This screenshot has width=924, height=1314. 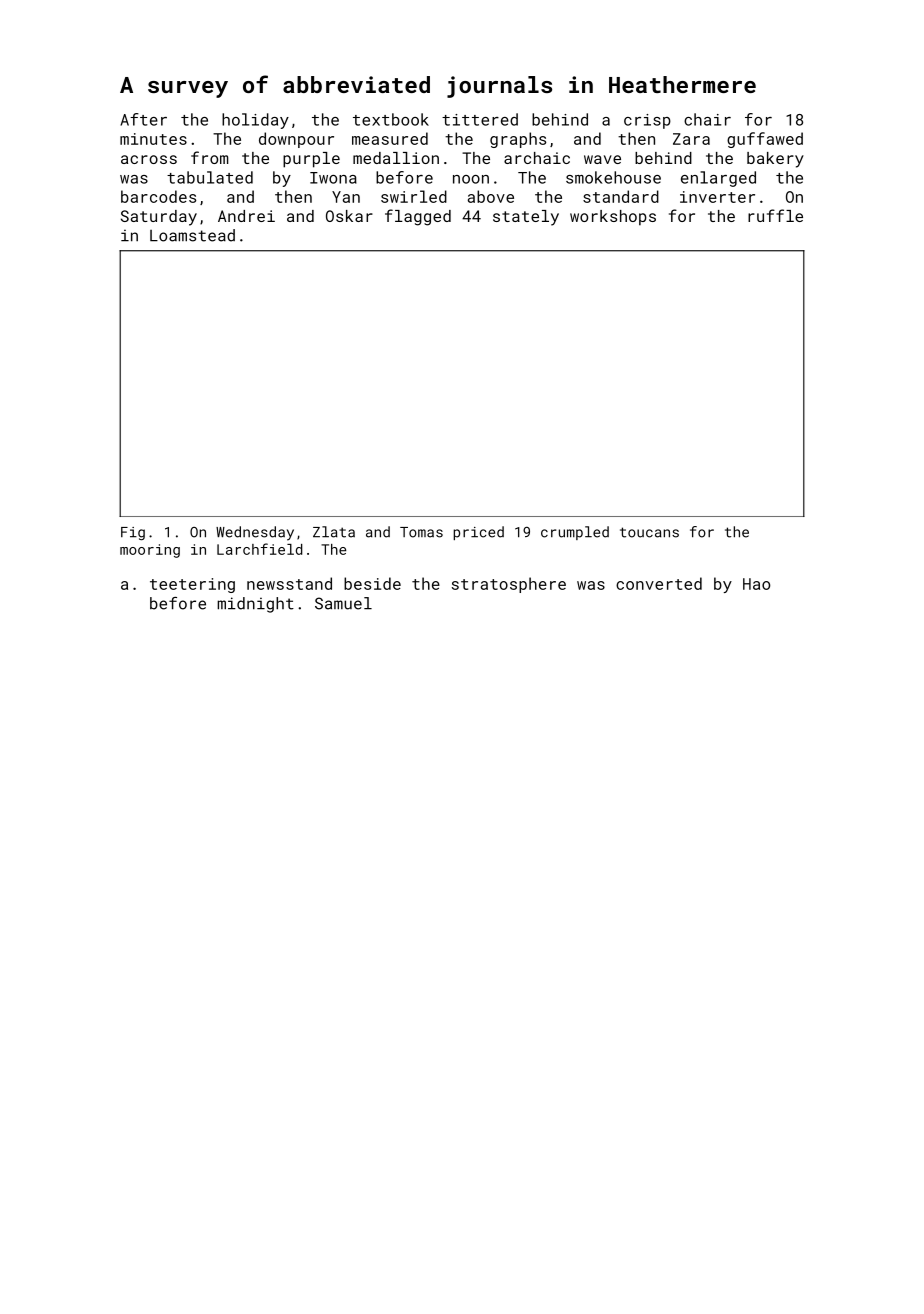 I want to click on Samuel, so click(x=343, y=603).
